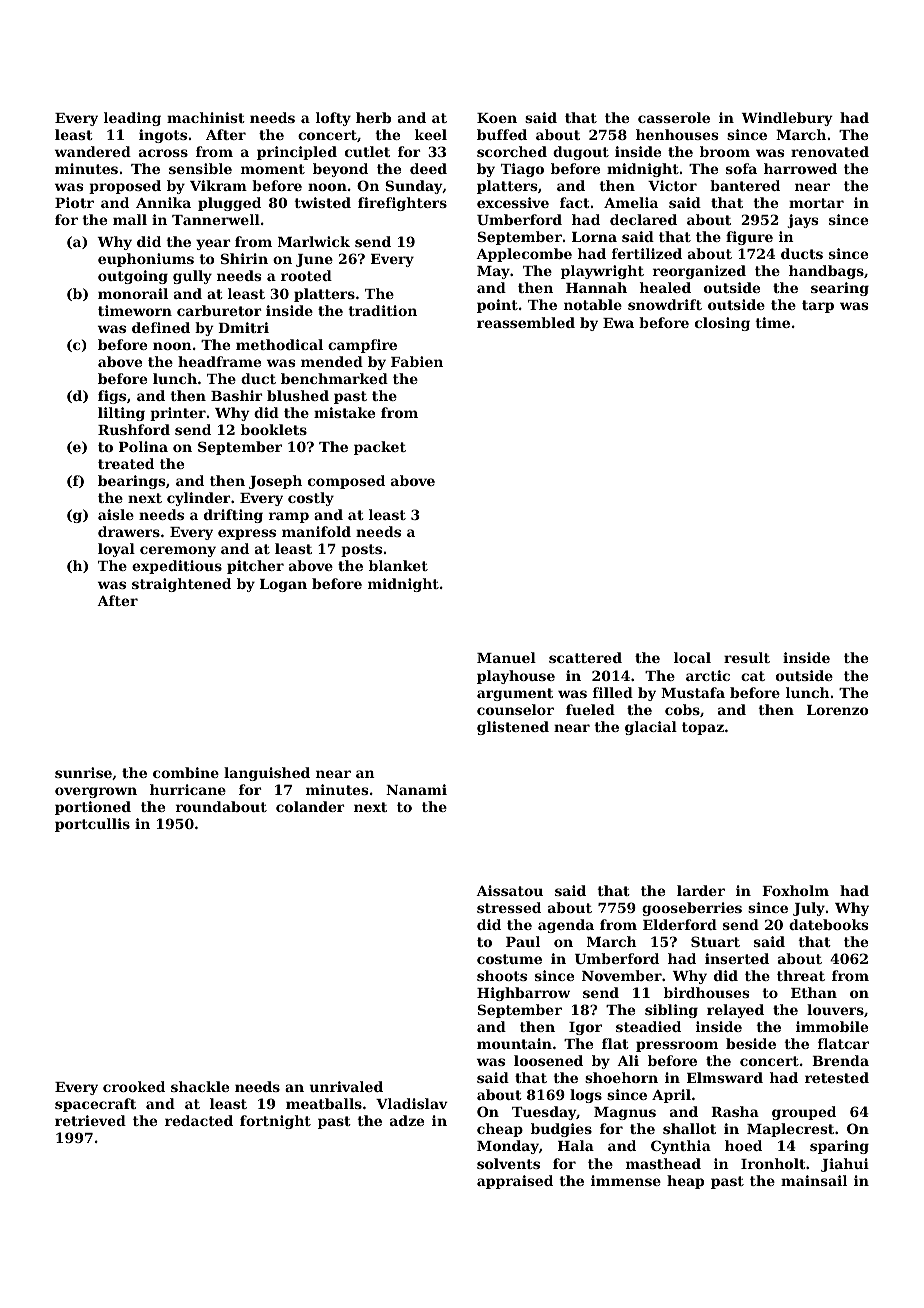  I want to click on spacecraft, so click(95, 1105).
